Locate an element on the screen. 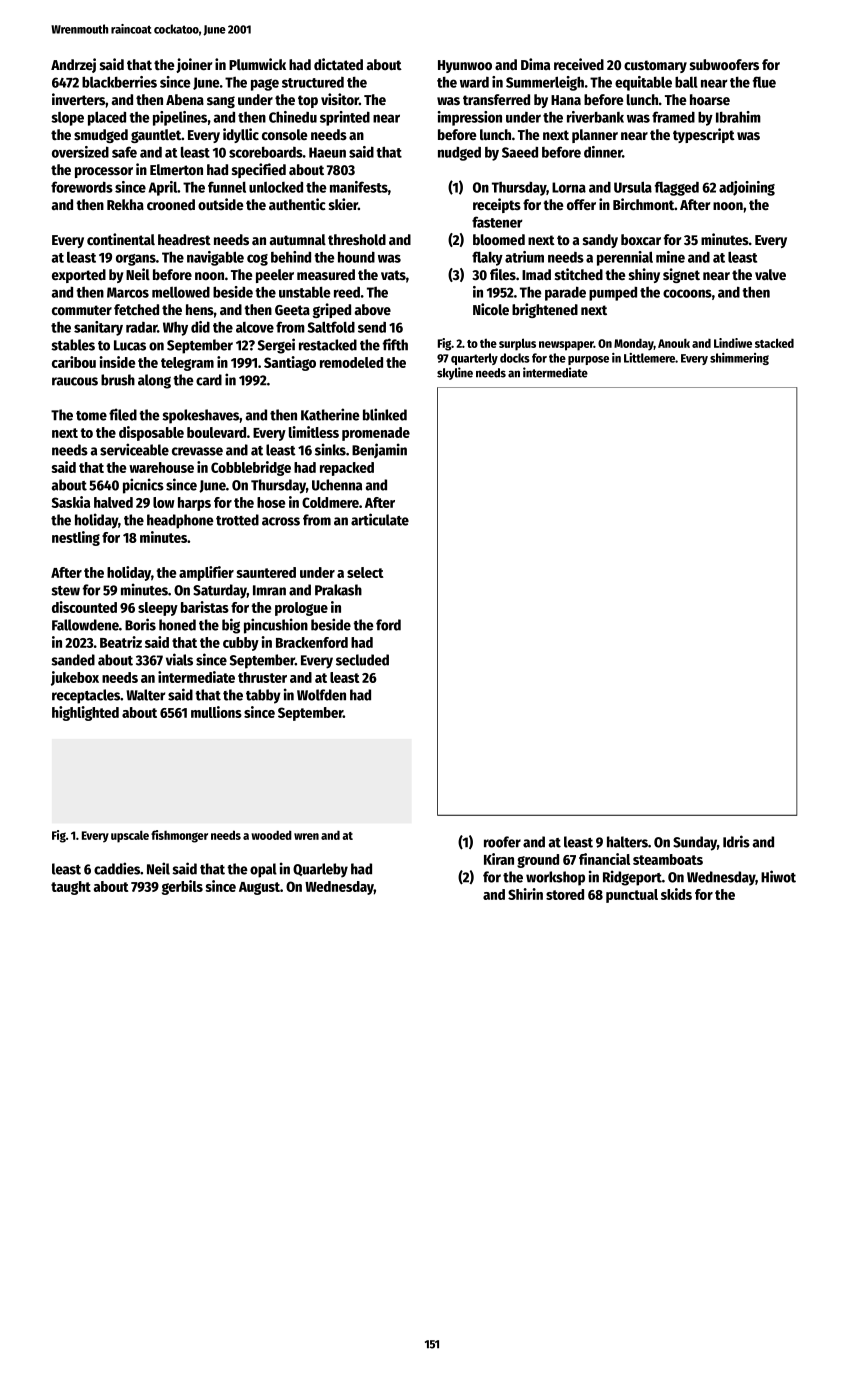  shimmering is located at coordinates (739, 359).
